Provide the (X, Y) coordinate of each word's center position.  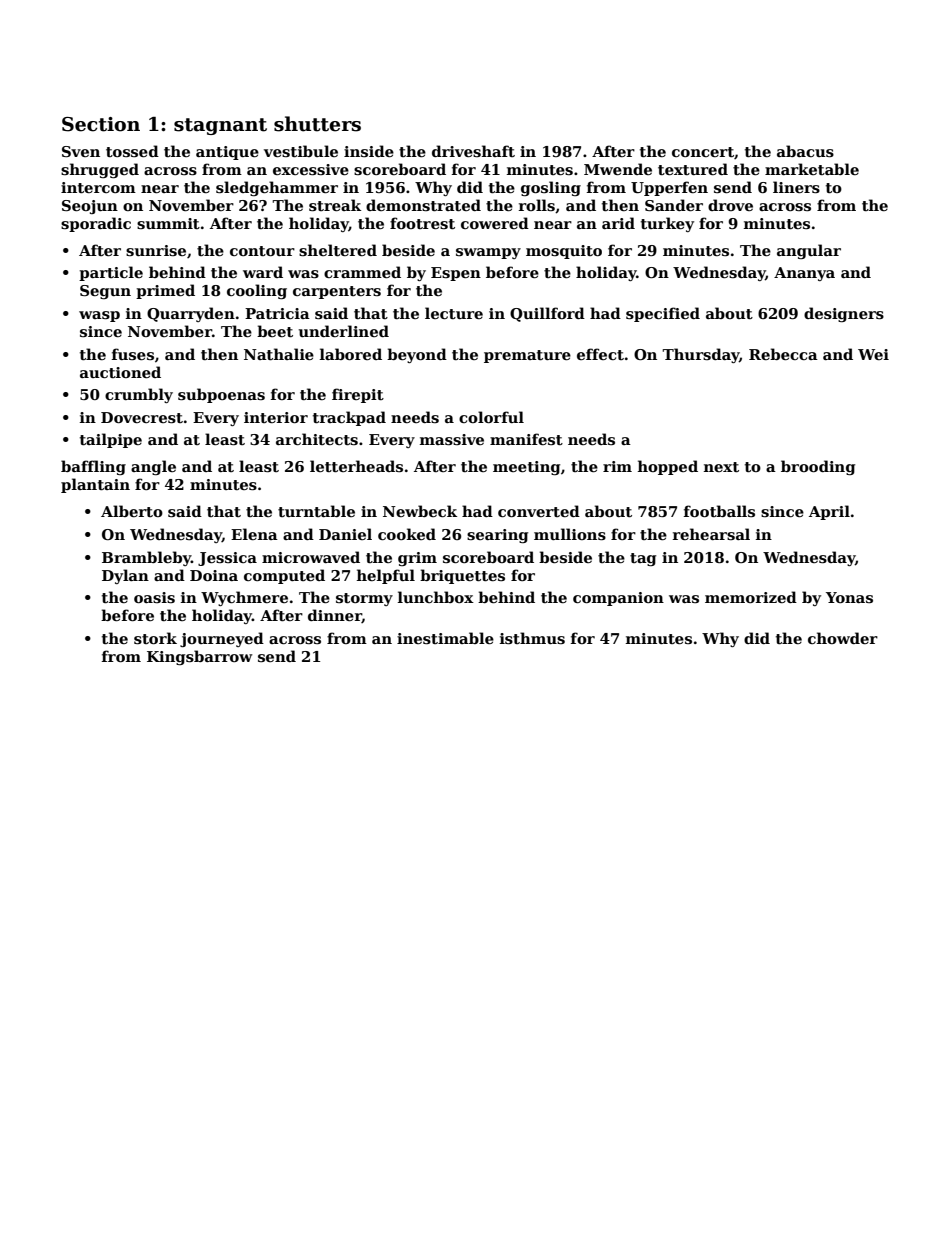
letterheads (356, 466)
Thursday (700, 355)
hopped (668, 467)
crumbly (139, 395)
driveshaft (473, 151)
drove (730, 205)
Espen (456, 274)
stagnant (220, 126)
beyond (417, 355)
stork (155, 638)
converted (539, 511)
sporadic (96, 224)
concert (703, 152)
